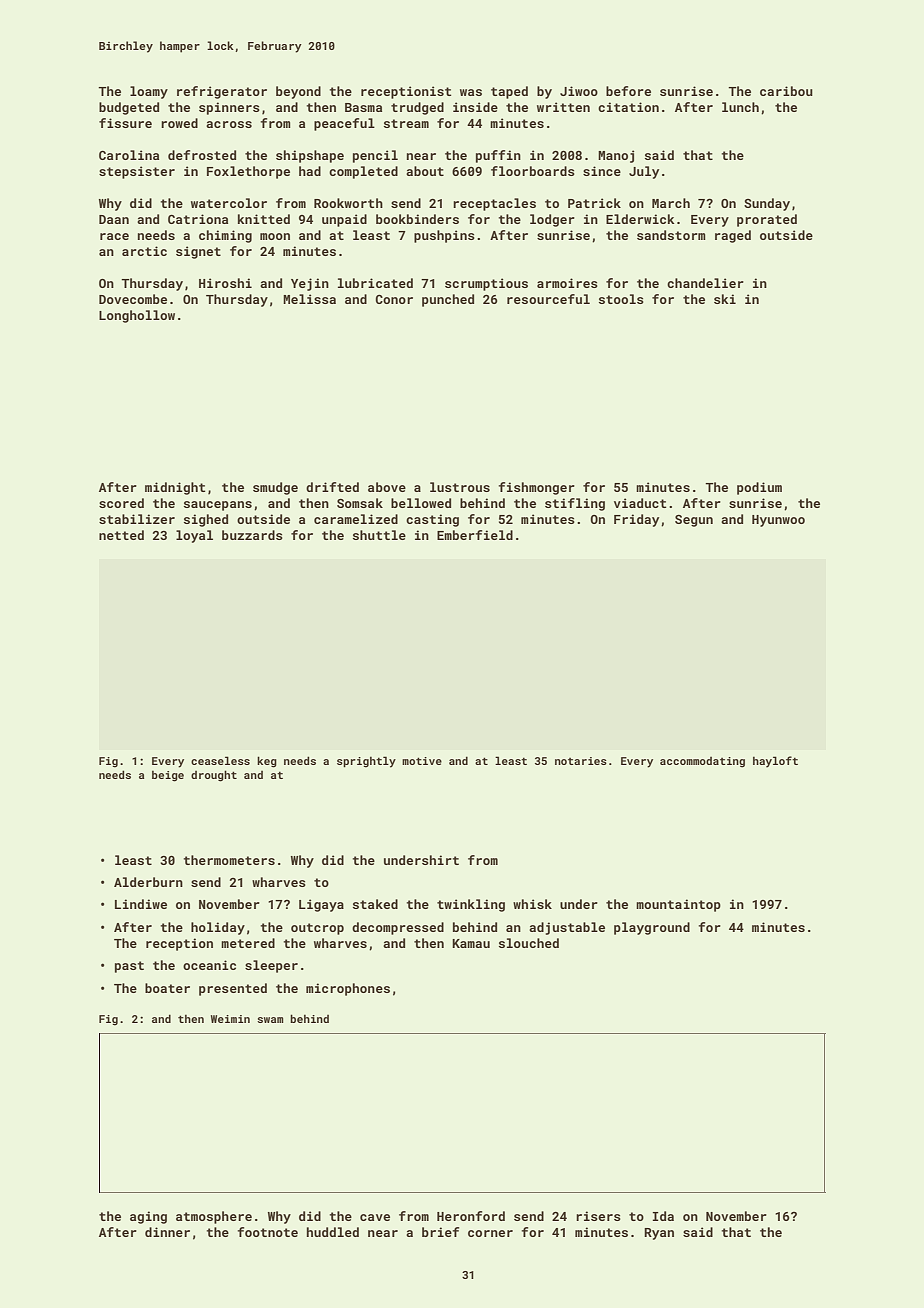  Describe the element at coordinates (775, 762) in the screenshot. I see `hayloft` at that location.
